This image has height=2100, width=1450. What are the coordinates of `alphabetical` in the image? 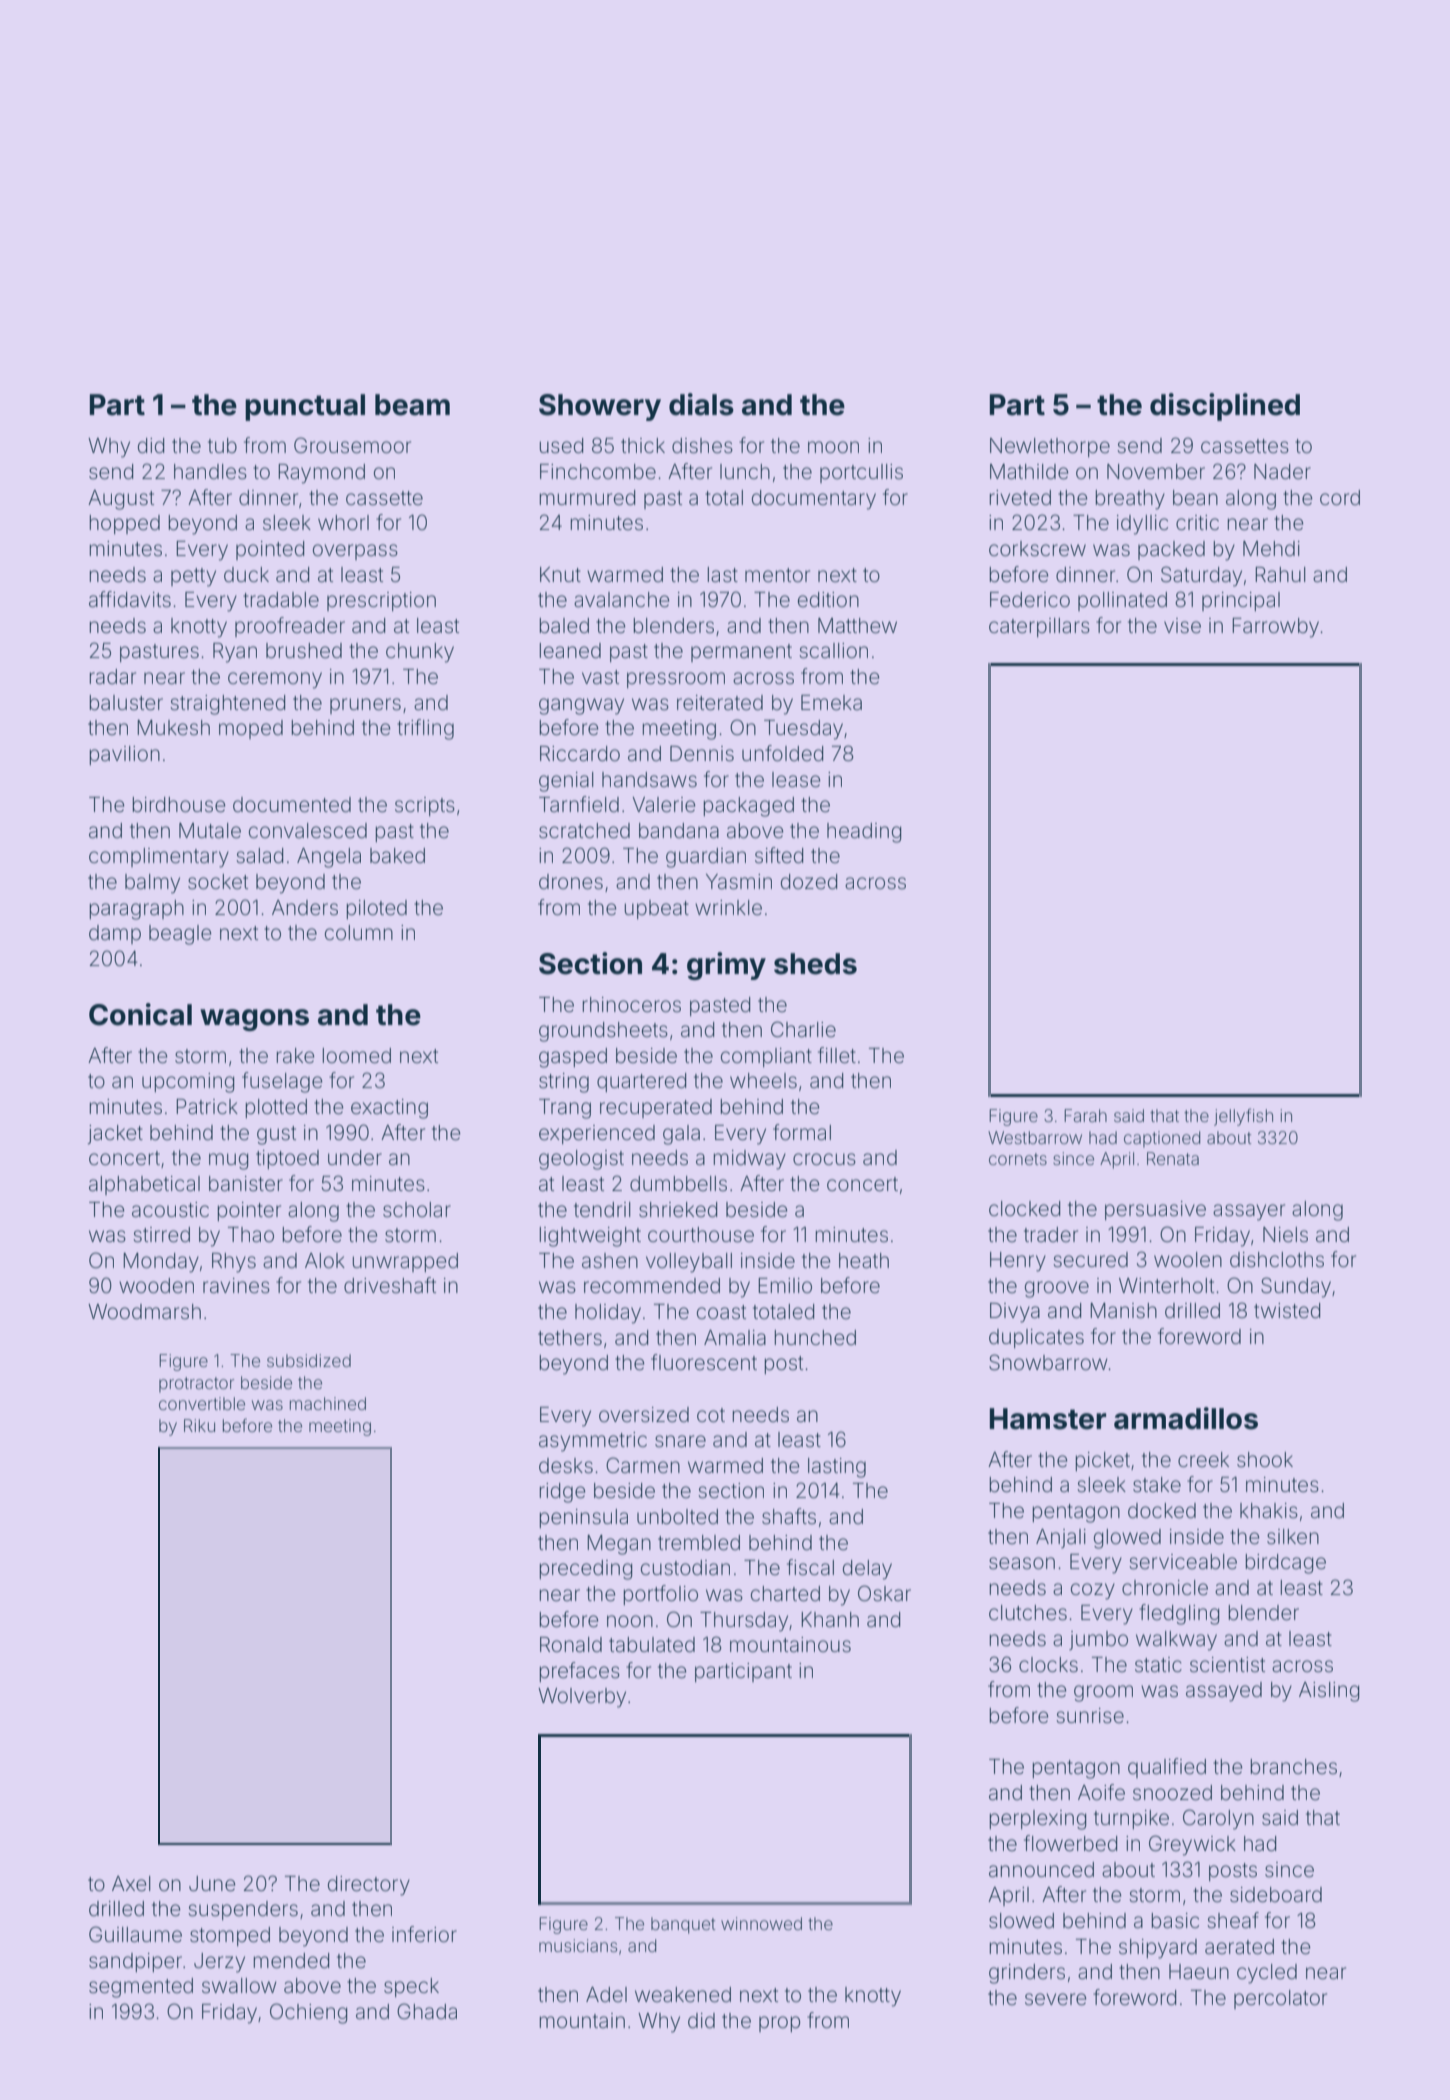 It's located at (144, 1185).
